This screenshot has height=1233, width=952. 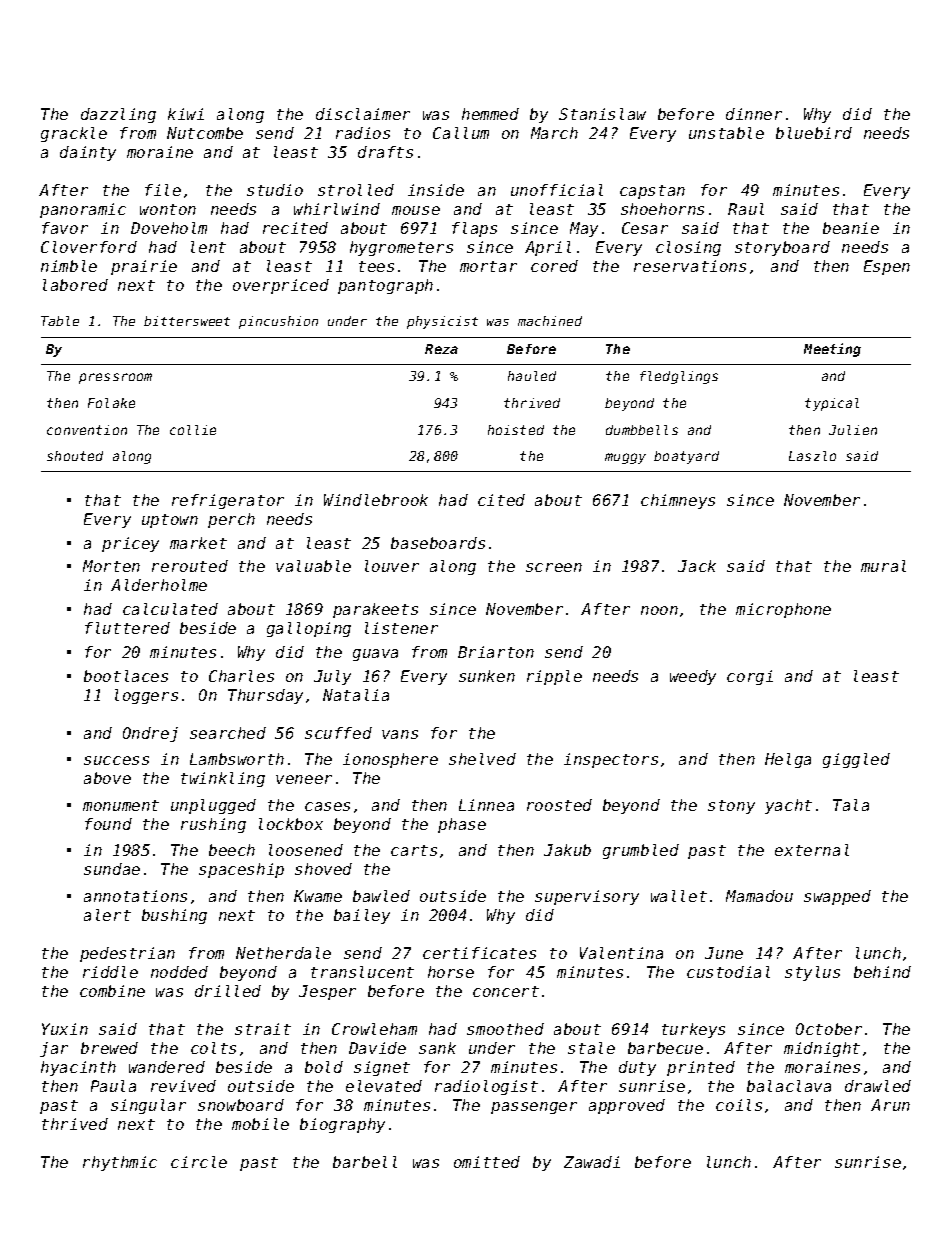 What do you see at coordinates (474, 229) in the screenshot?
I see `flaps` at bounding box center [474, 229].
